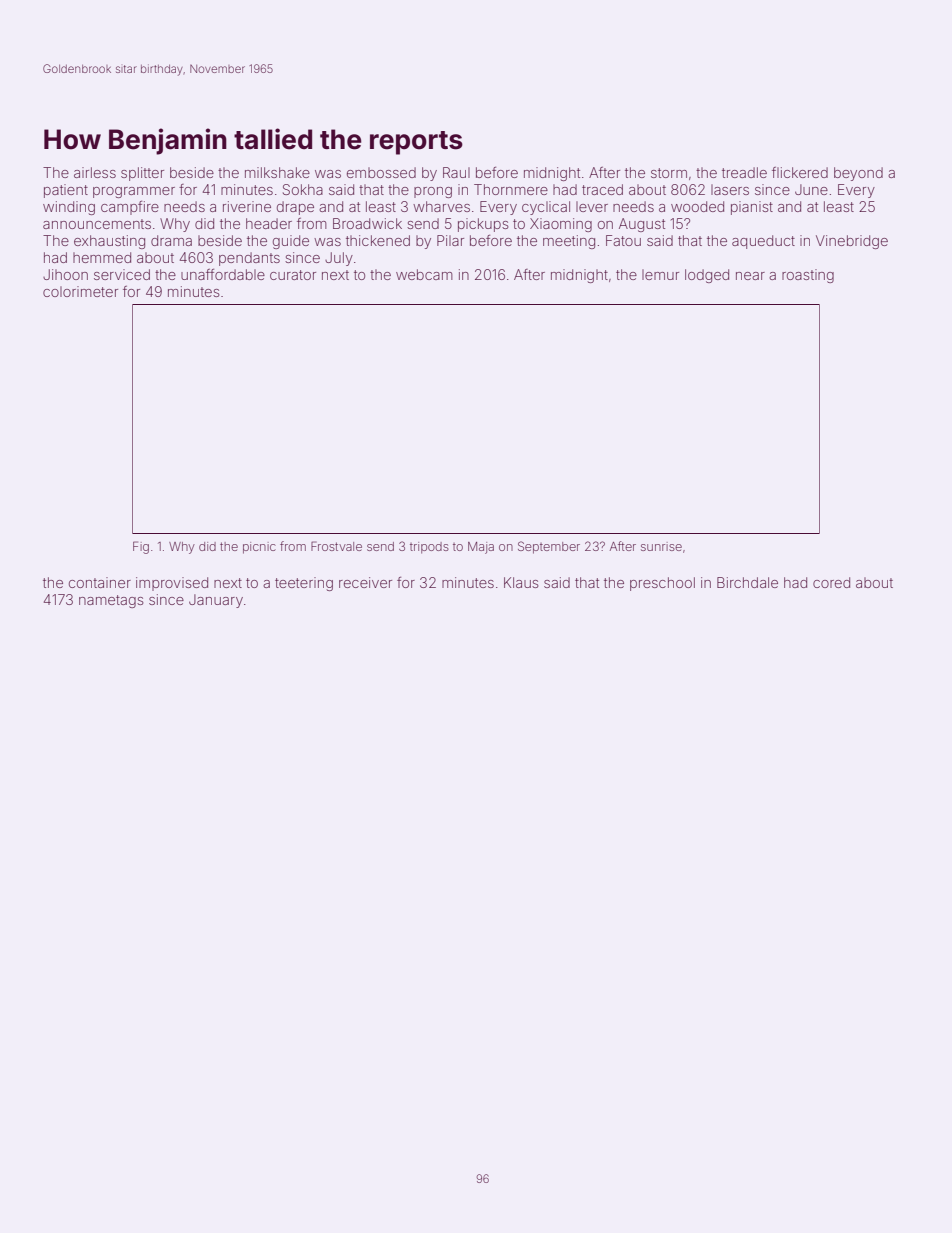 The width and height of the page is (952, 1233). I want to click on sunrise, so click(661, 546).
